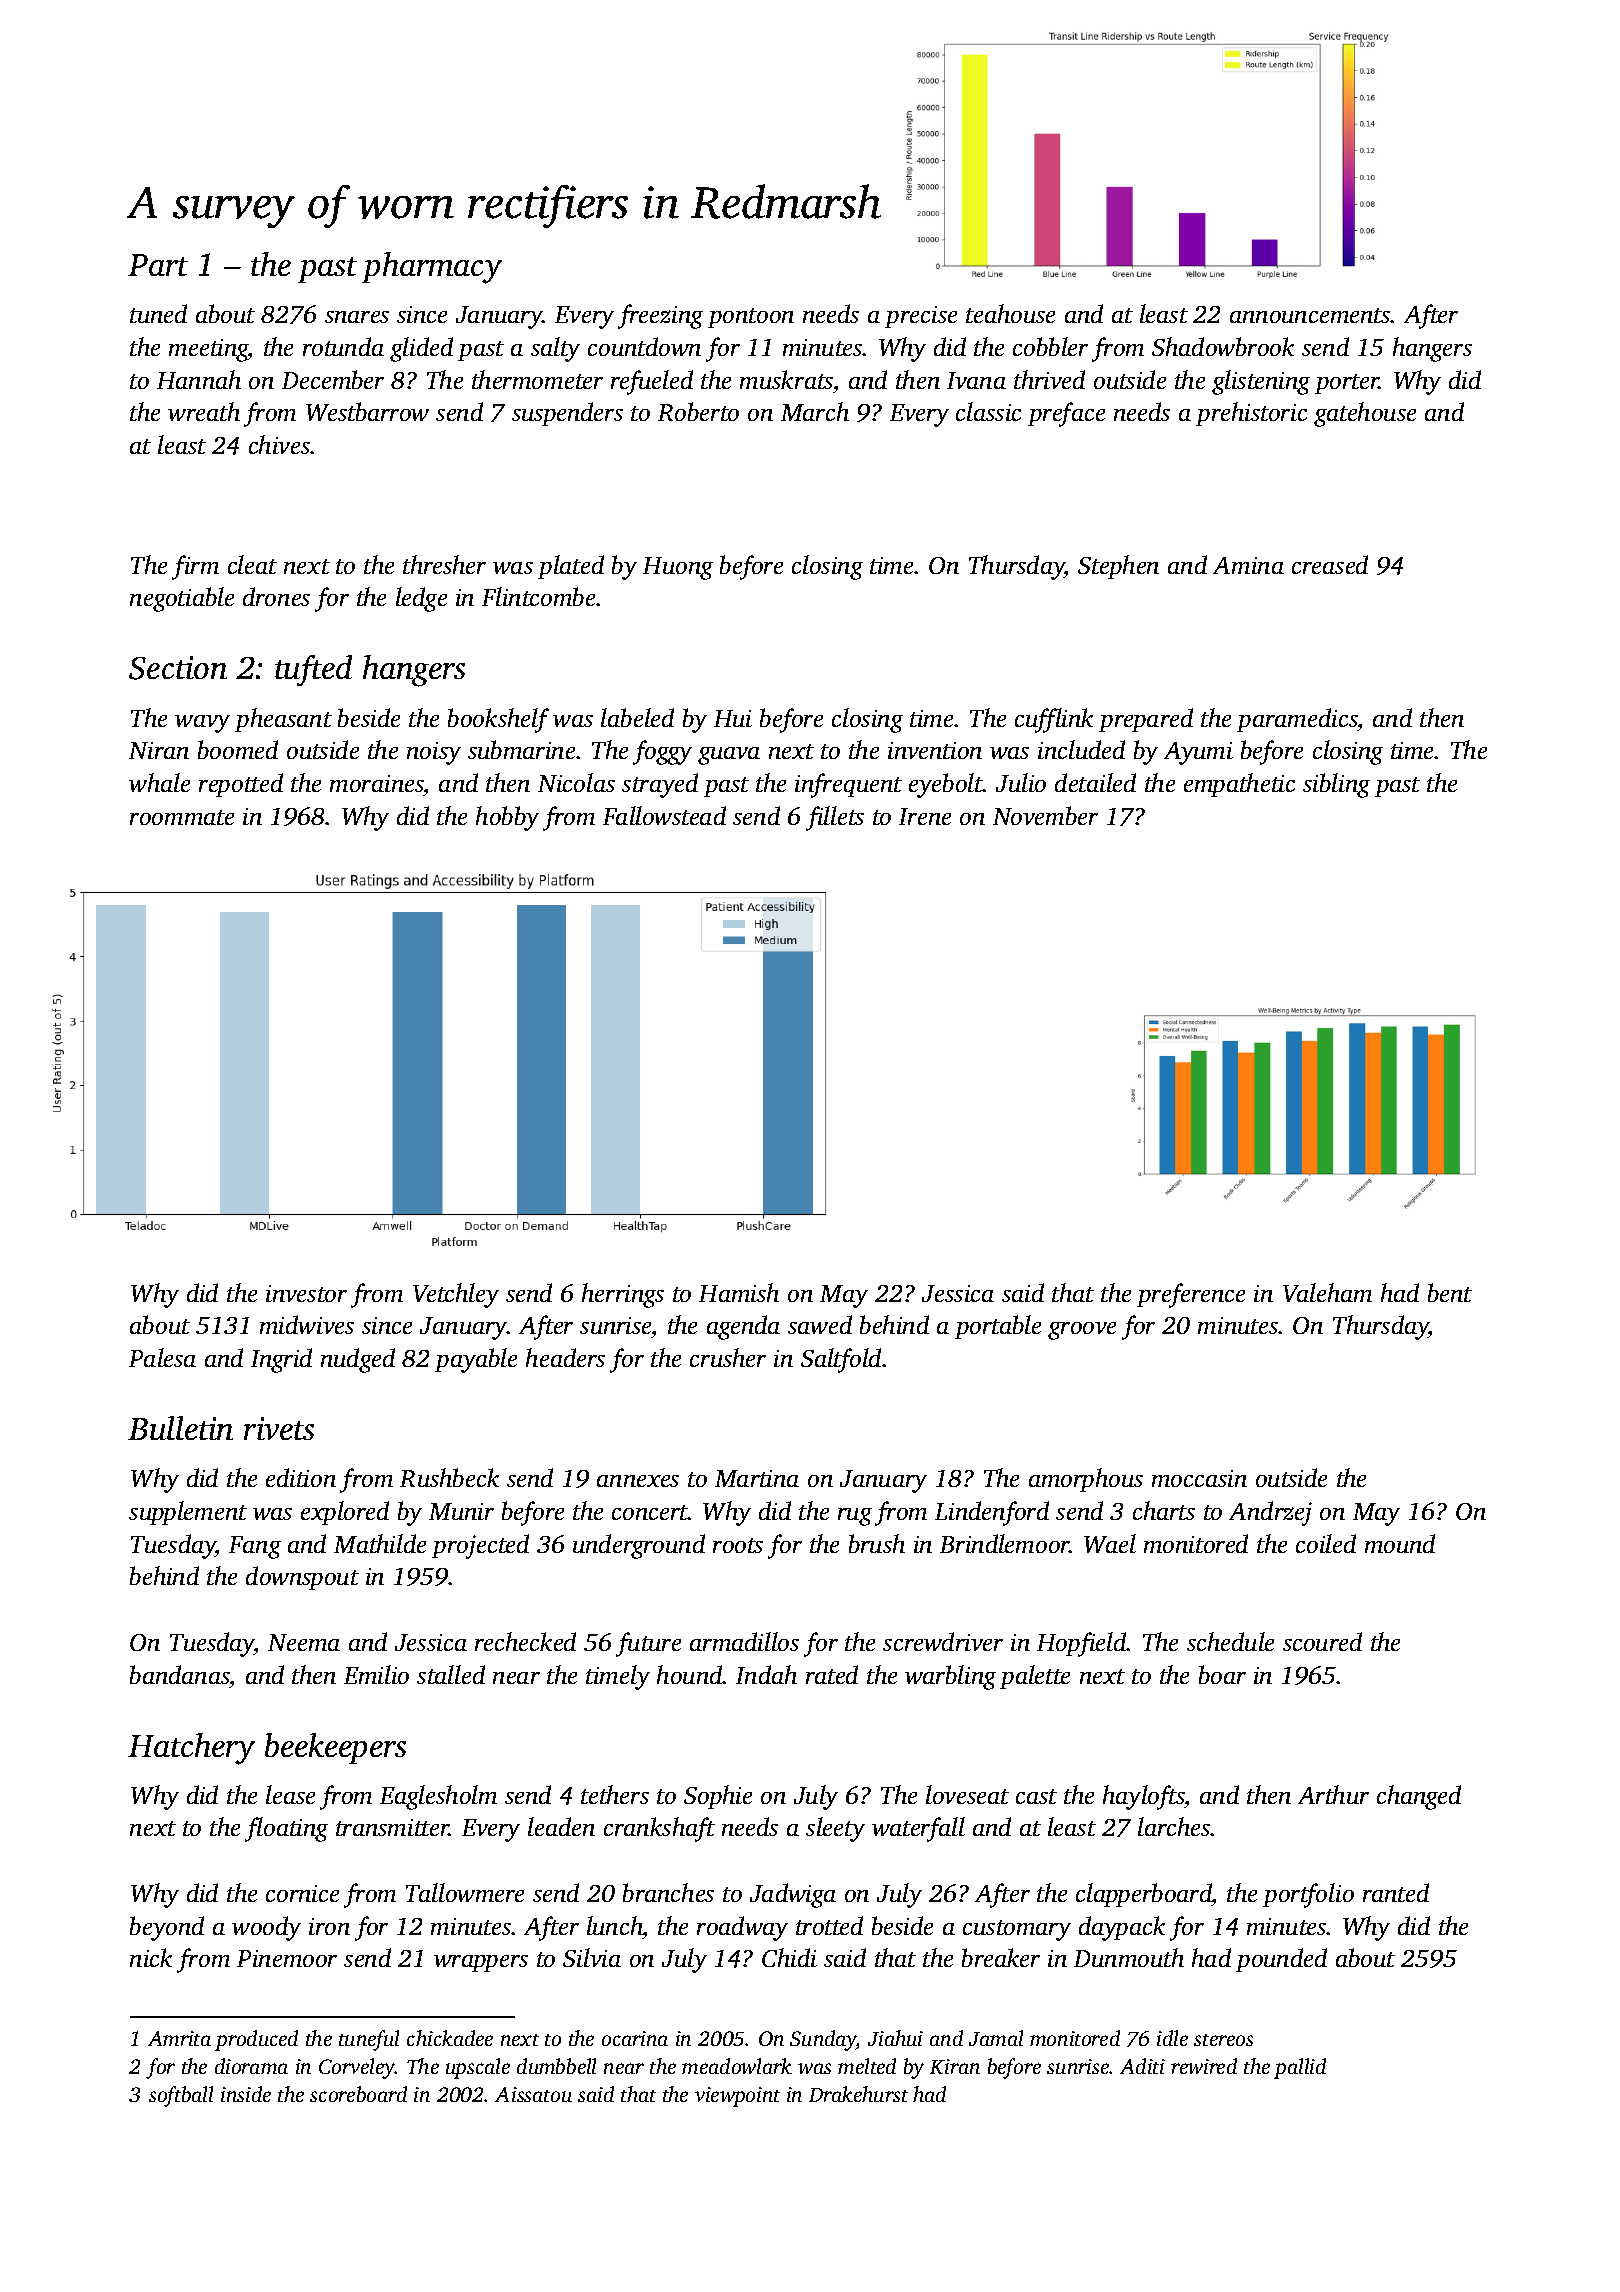  I want to click on detailed, so click(1095, 782).
